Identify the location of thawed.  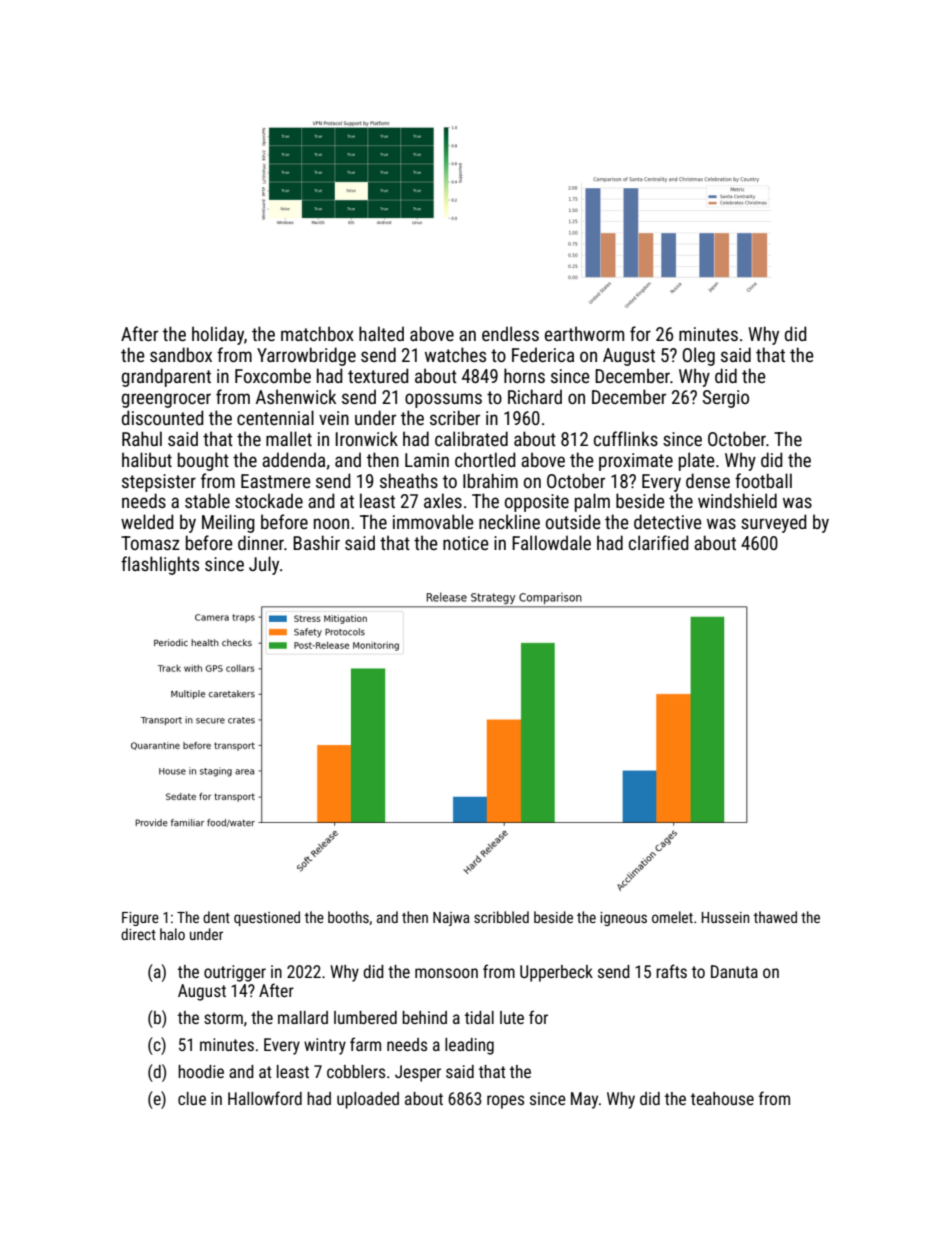
(775, 917).
